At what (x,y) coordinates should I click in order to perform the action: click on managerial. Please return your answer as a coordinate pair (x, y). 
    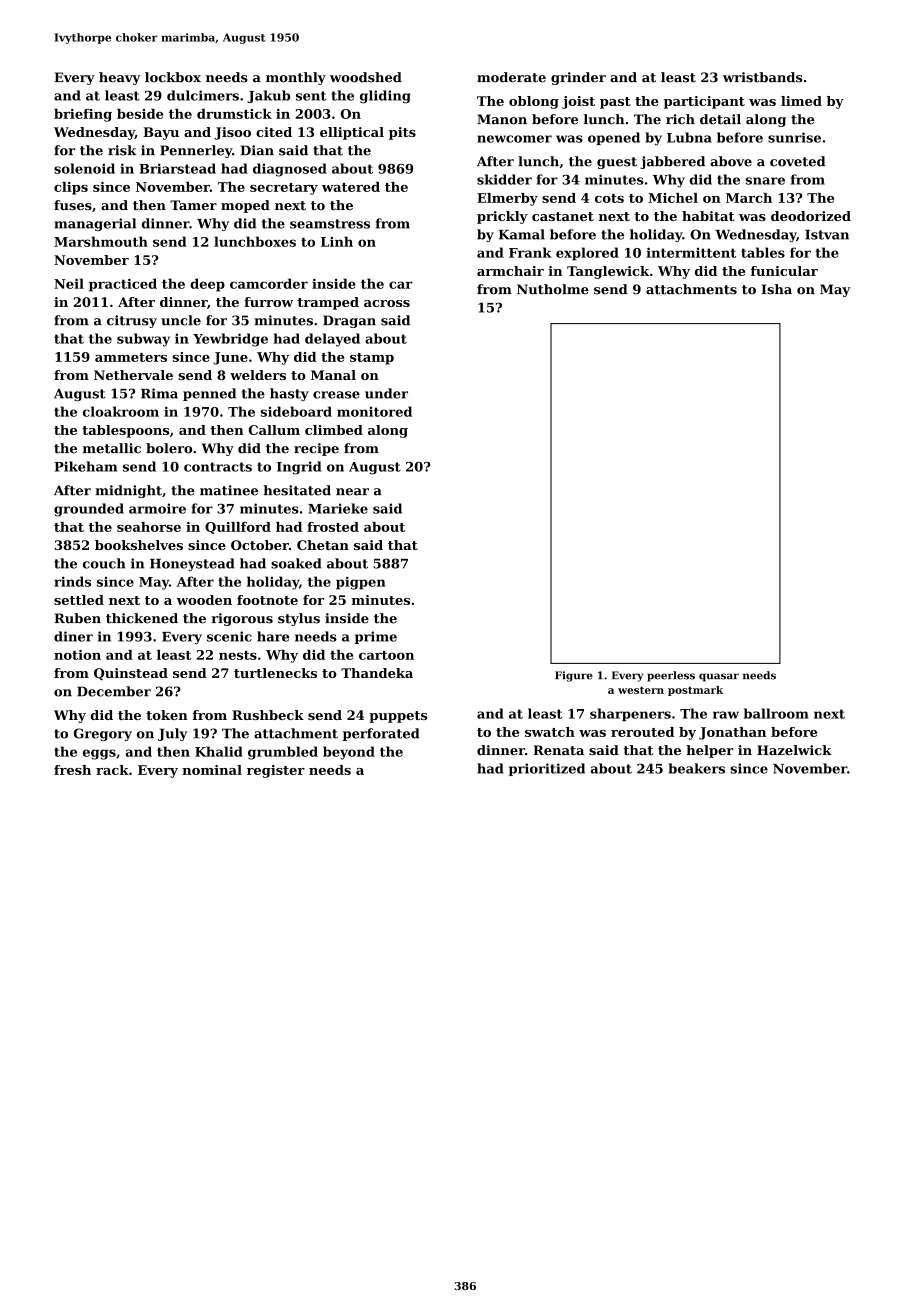
    Looking at the image, I should click on (95, 224).
